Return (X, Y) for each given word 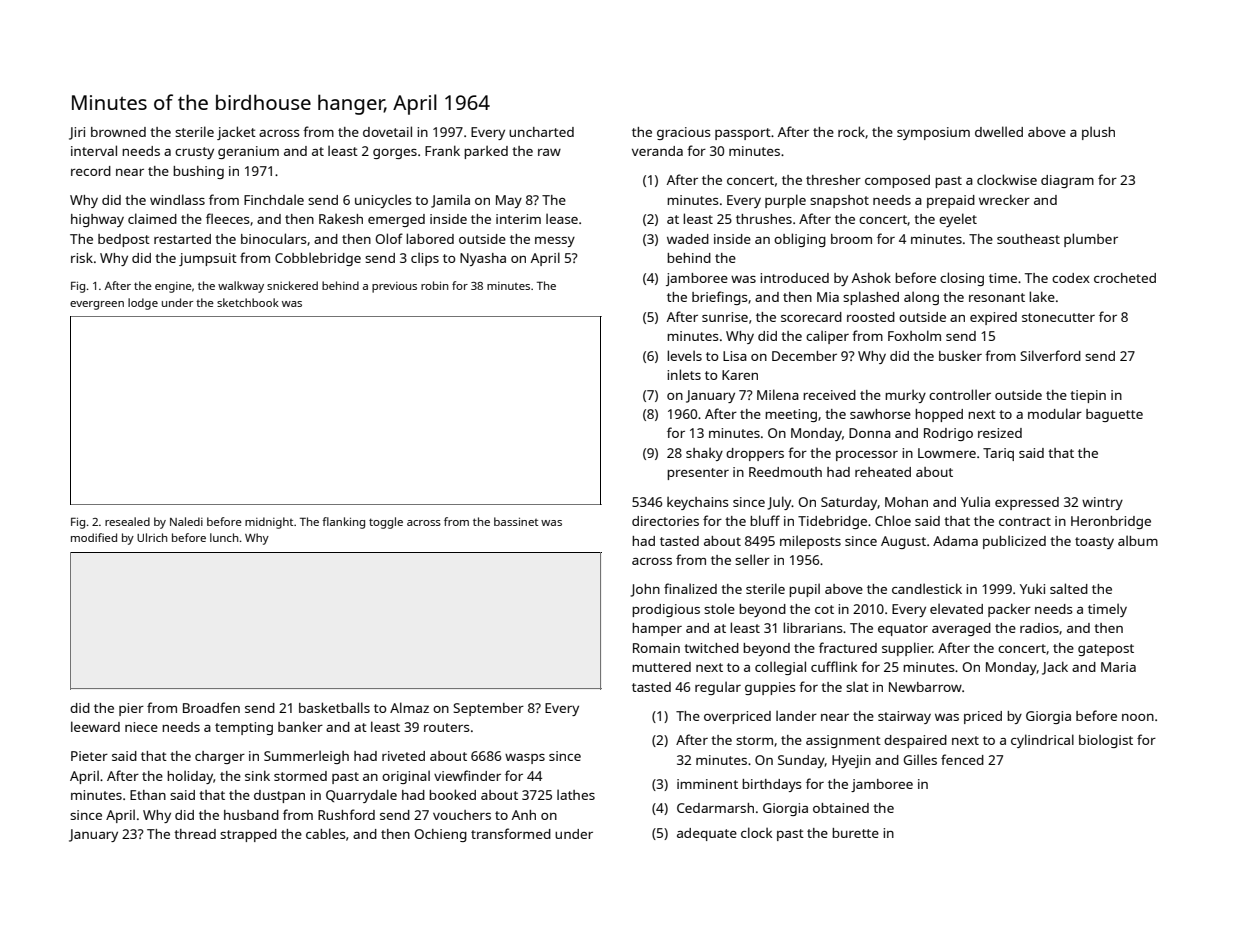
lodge (143, 304)
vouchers (462, 815)
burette (855, 833)
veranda (657, 151)
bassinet (516, 521)
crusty (194, 153)
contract (1025, 521)
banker (300, 726)
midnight (269, 523)
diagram (1067, 181)
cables (325, 833)
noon (1138, 717)
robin (434, 285)
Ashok (871, 277)
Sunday (801, 761)
